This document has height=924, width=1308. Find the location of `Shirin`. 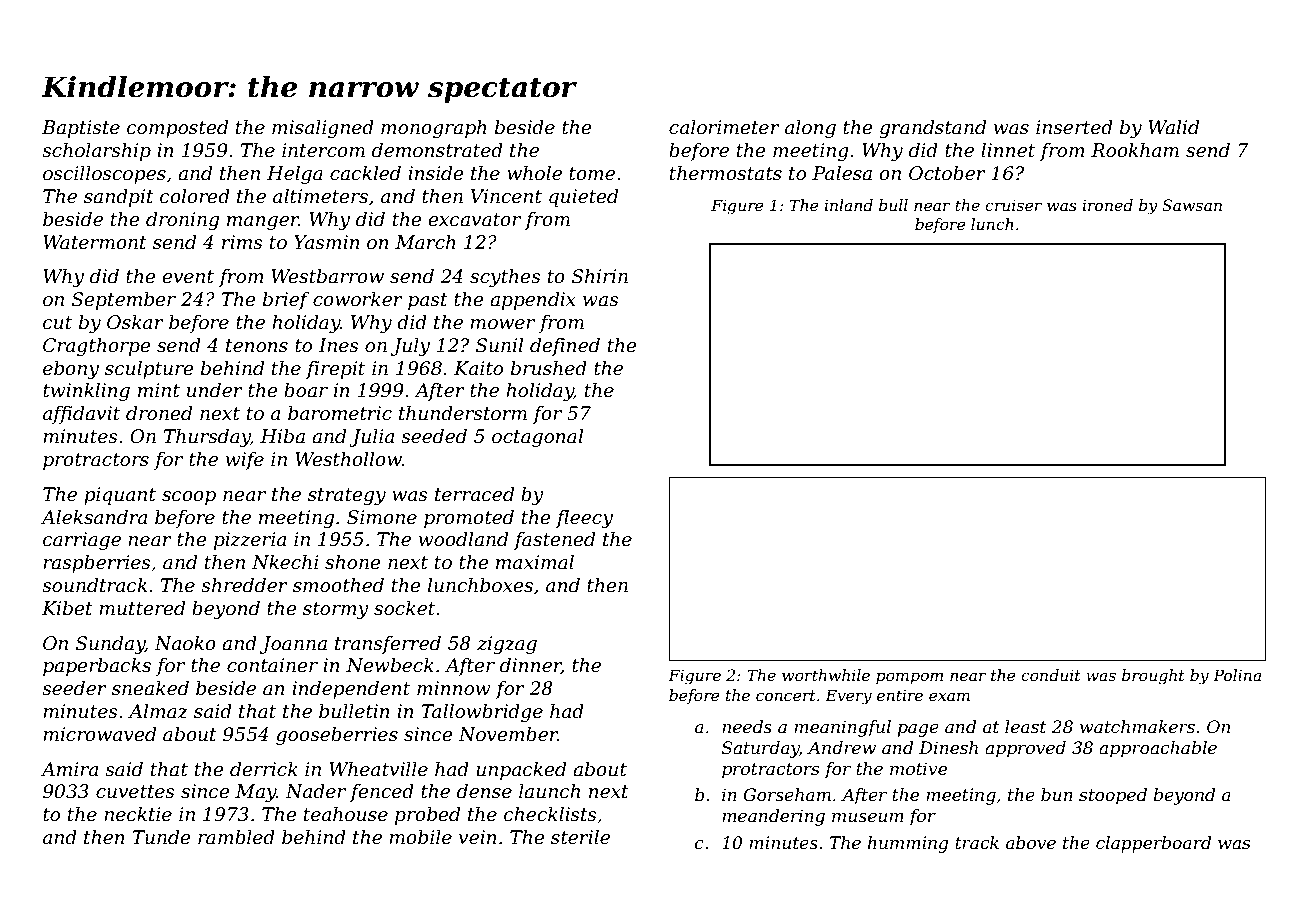

Shirin is located at coordinates (600, 276).
